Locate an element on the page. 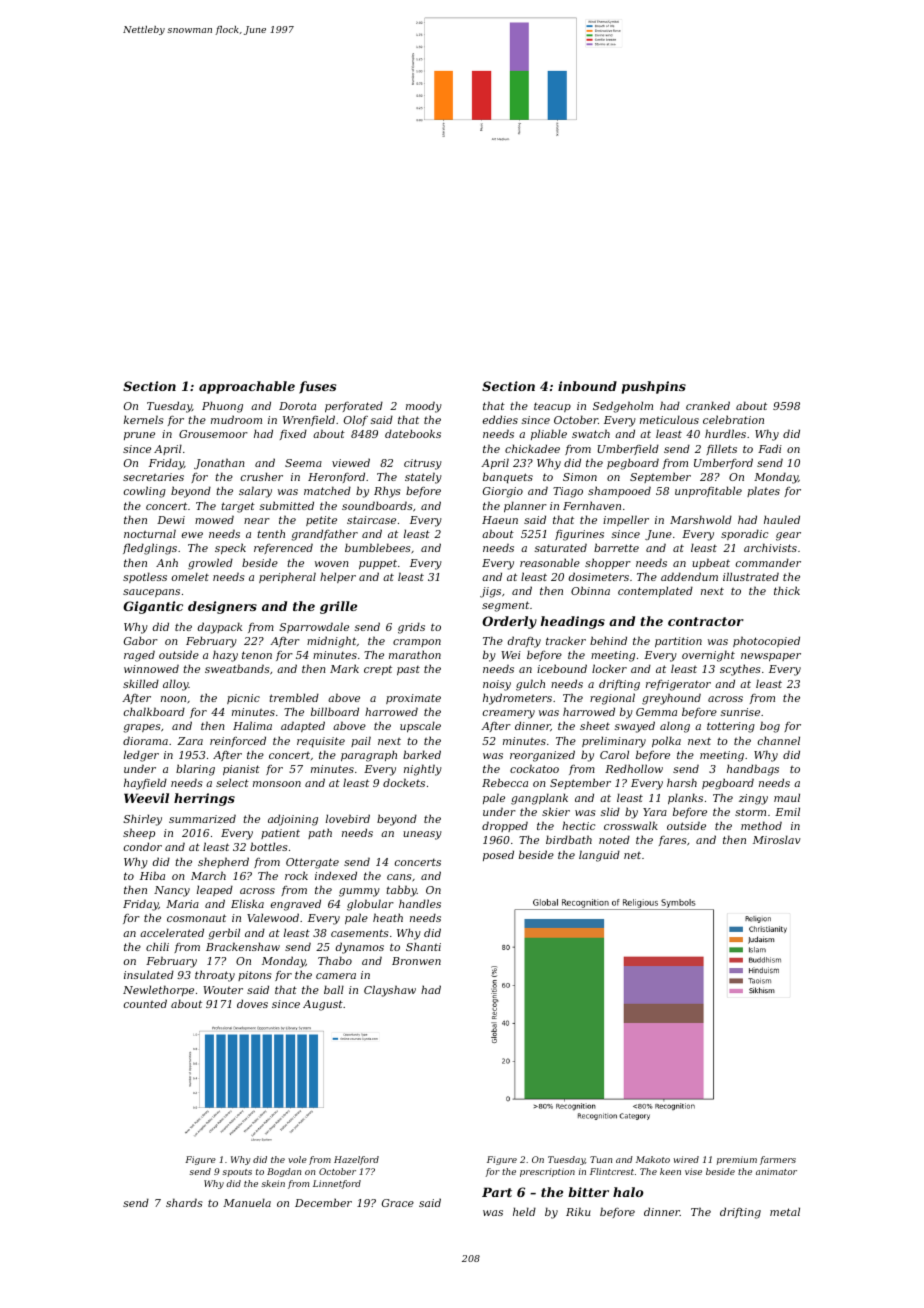 The image size is (924, 1308). upscale is located at coordinates (420, 726).
